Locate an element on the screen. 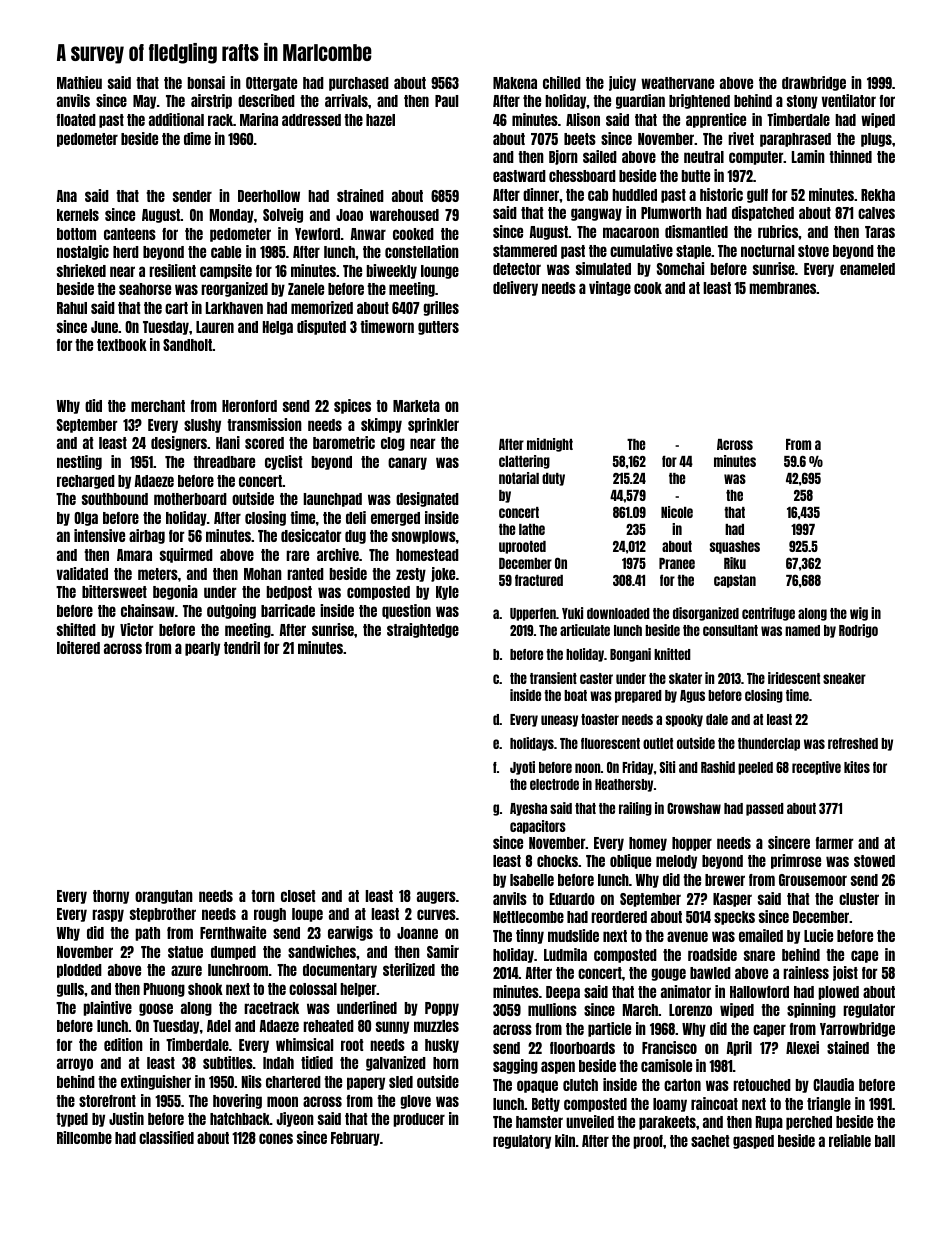 The image size is (952, 1233). dime is located at coordinates (197, 138).
